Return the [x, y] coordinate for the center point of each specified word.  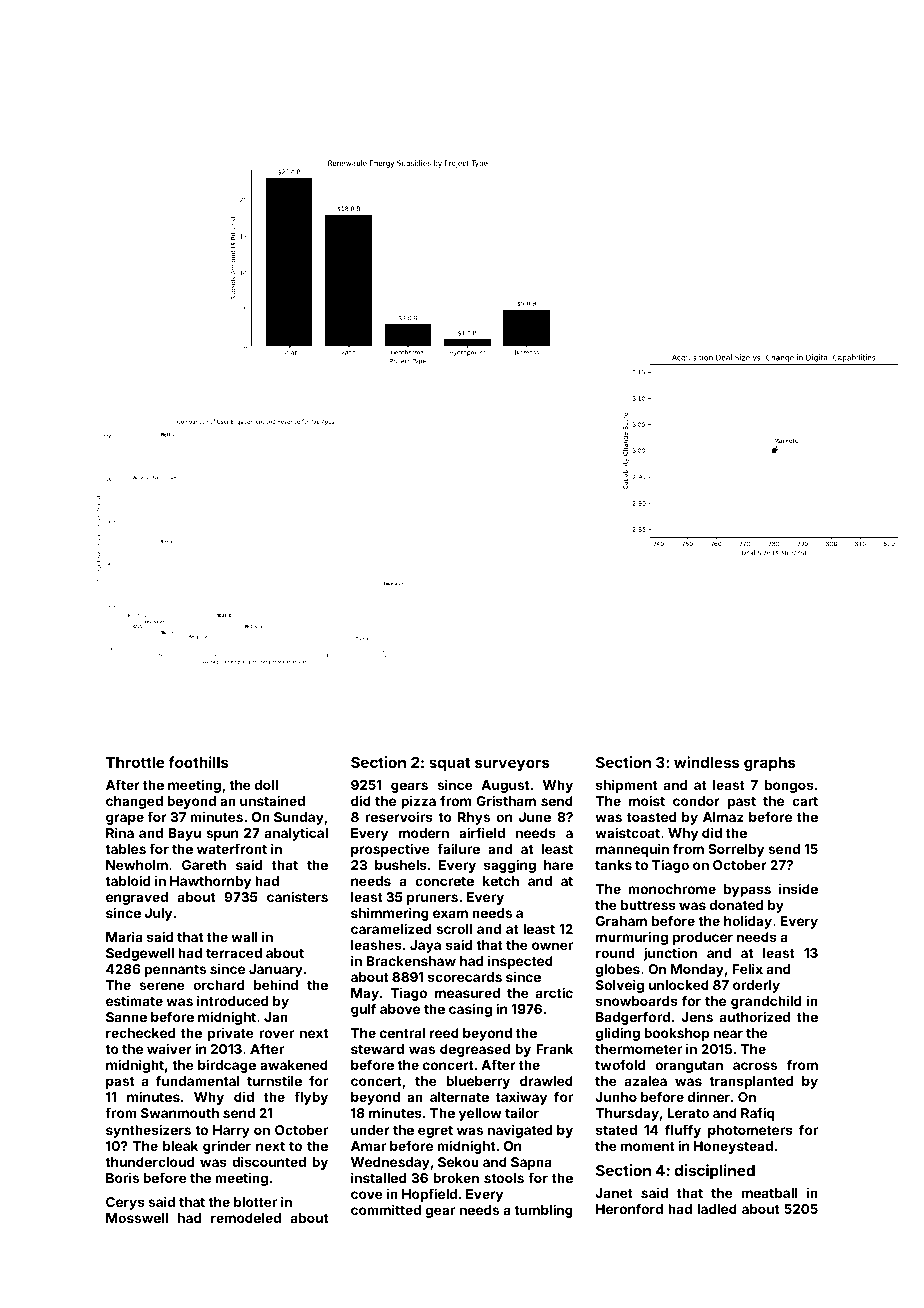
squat [449, 764]
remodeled [246, 1218]
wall [244, 937]
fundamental [198, 1080]
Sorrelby [736, 850]
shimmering [390, 914]
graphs [769, 764]
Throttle [135, 762]
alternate [459, 1097]
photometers [750, 1131]
